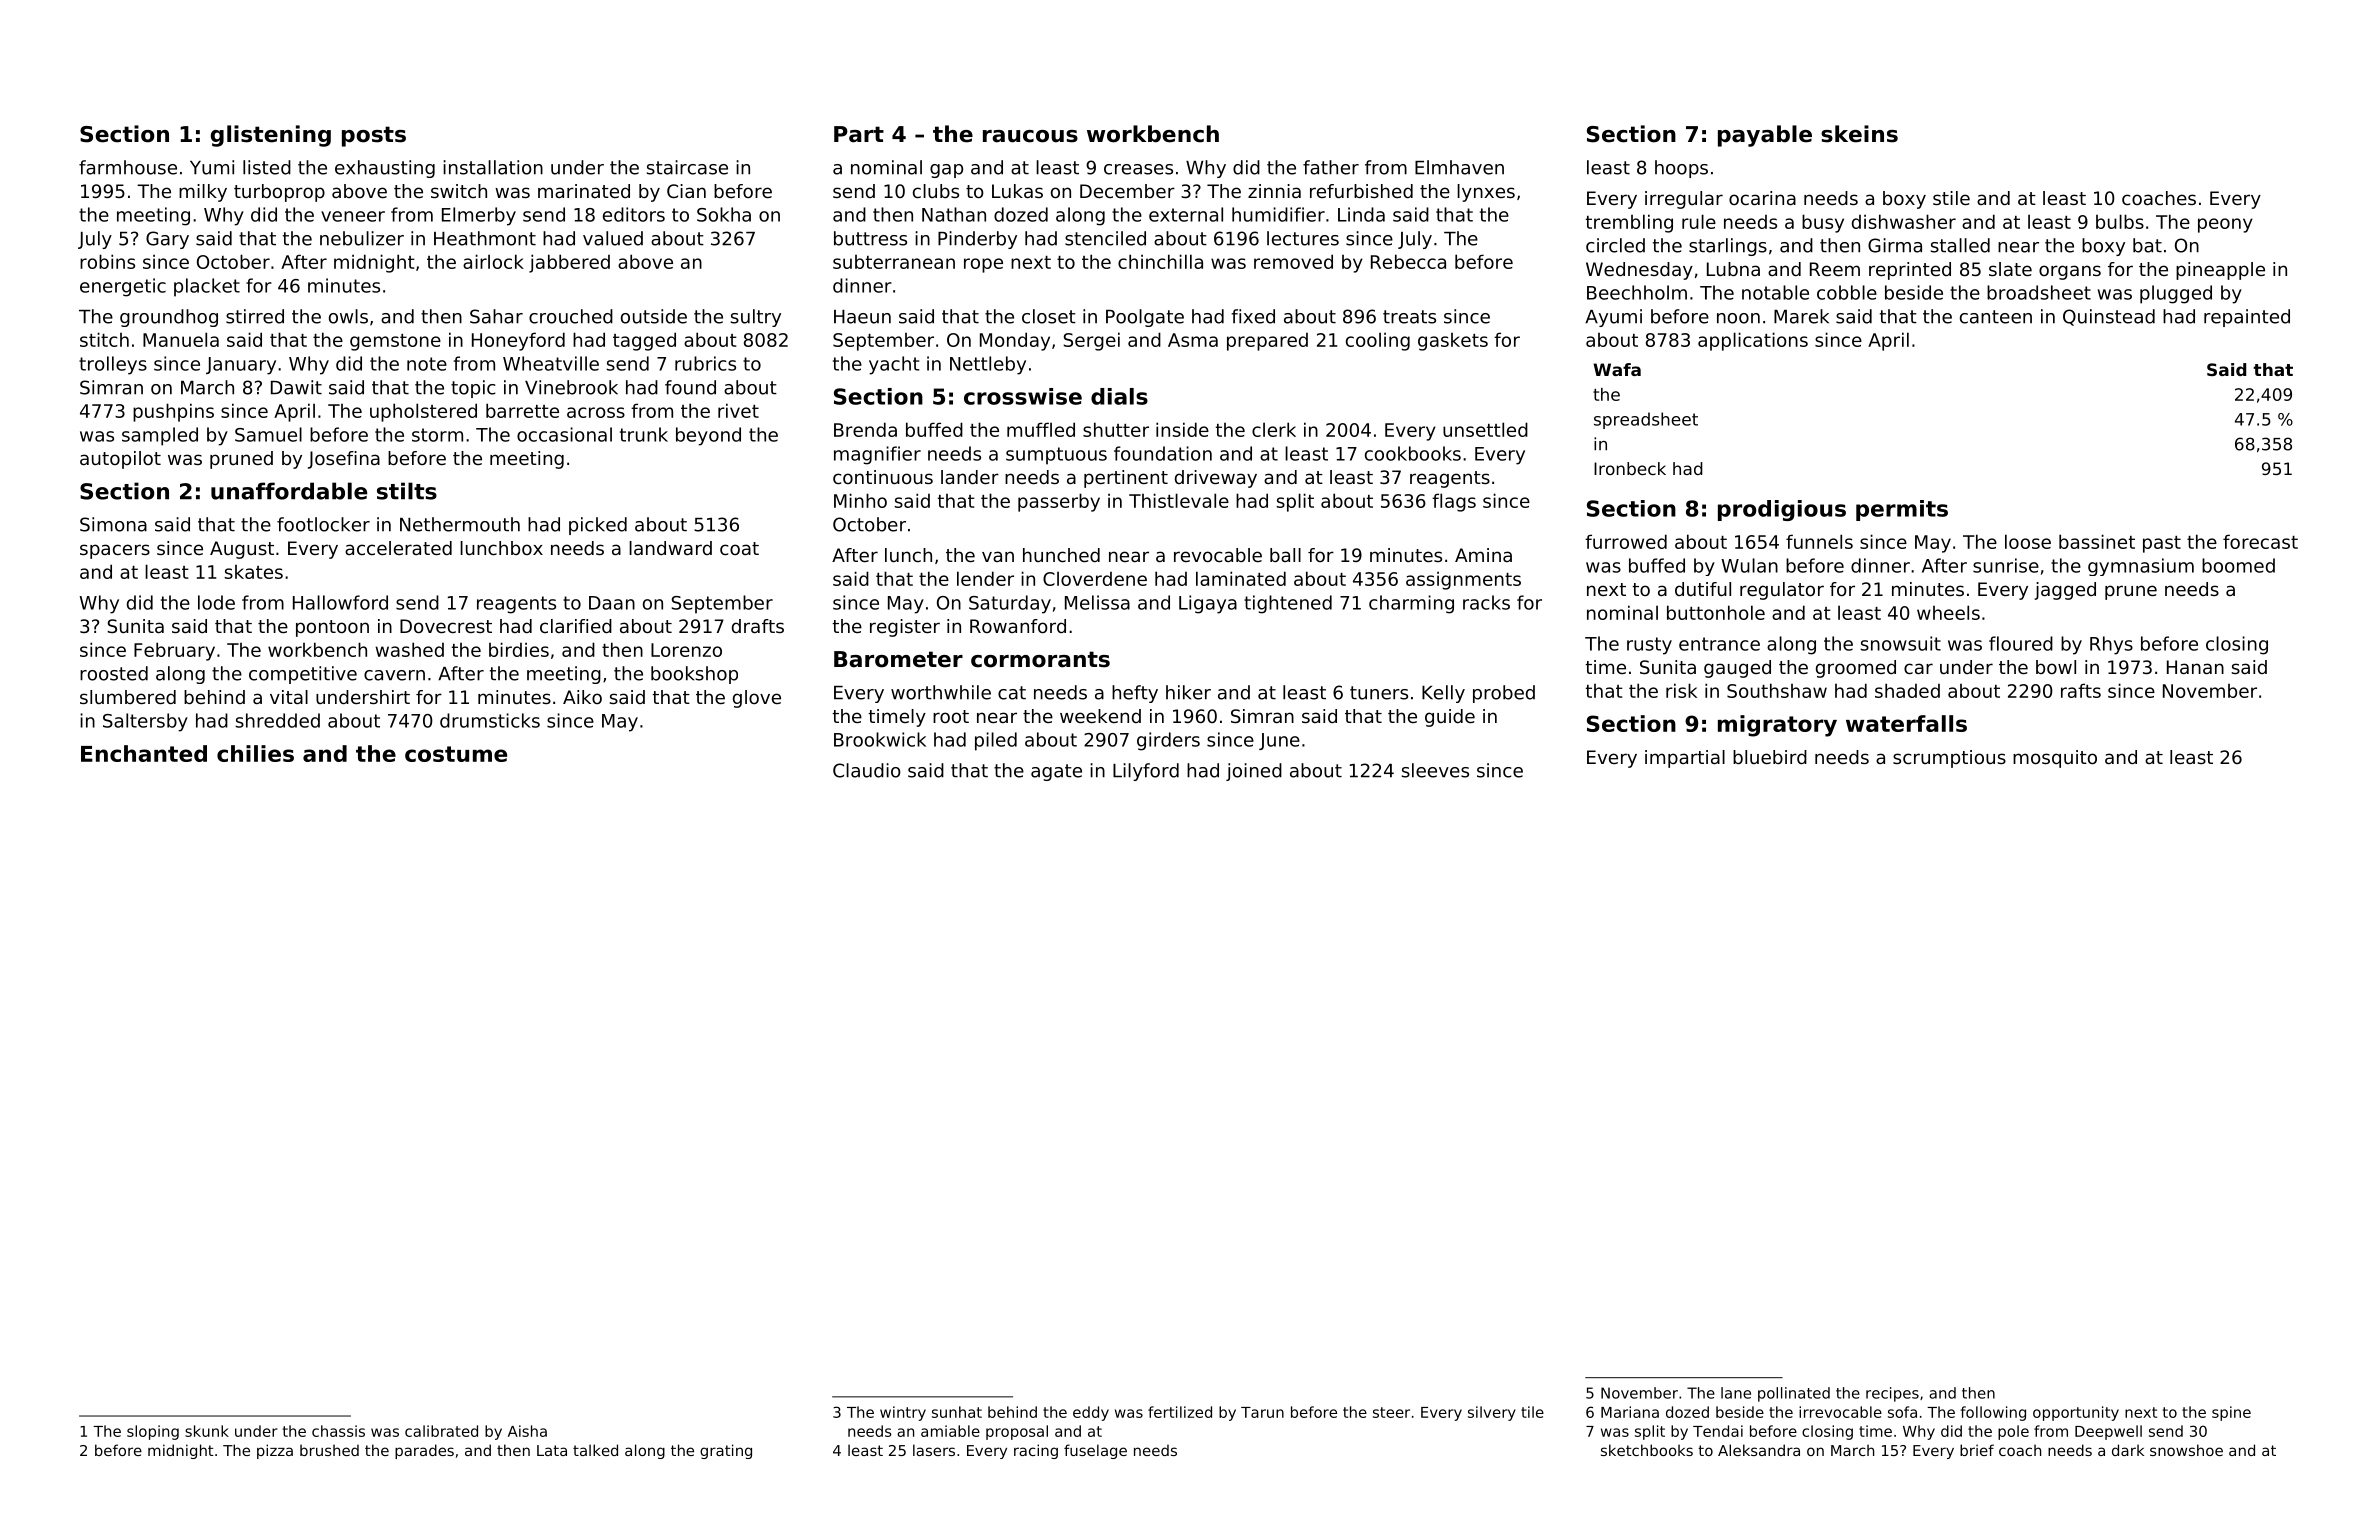 This screenshot has height=1540, width=2380. I want to click on cookbooks, so click(1413, 453).
